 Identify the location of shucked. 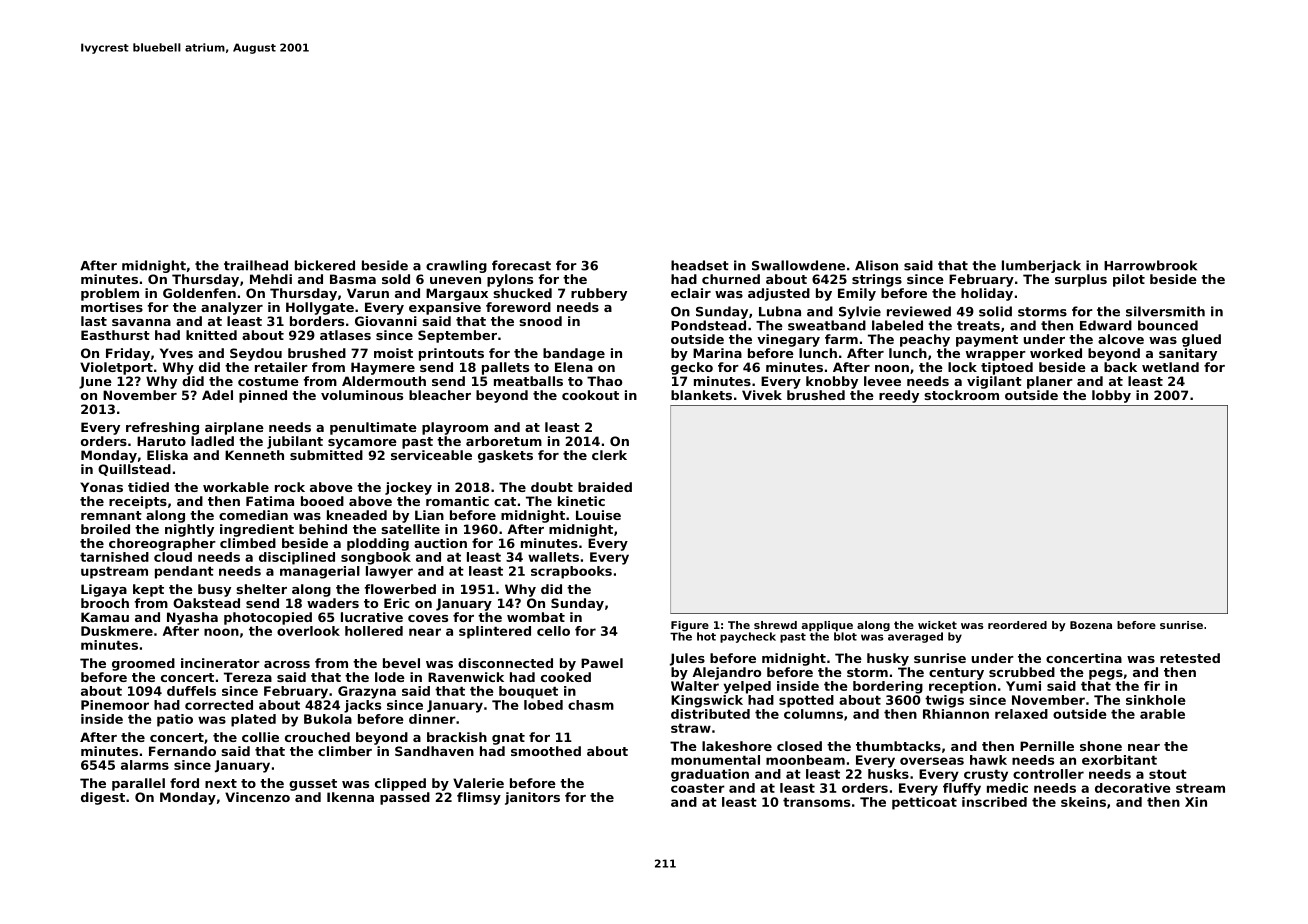
(522, 293).
